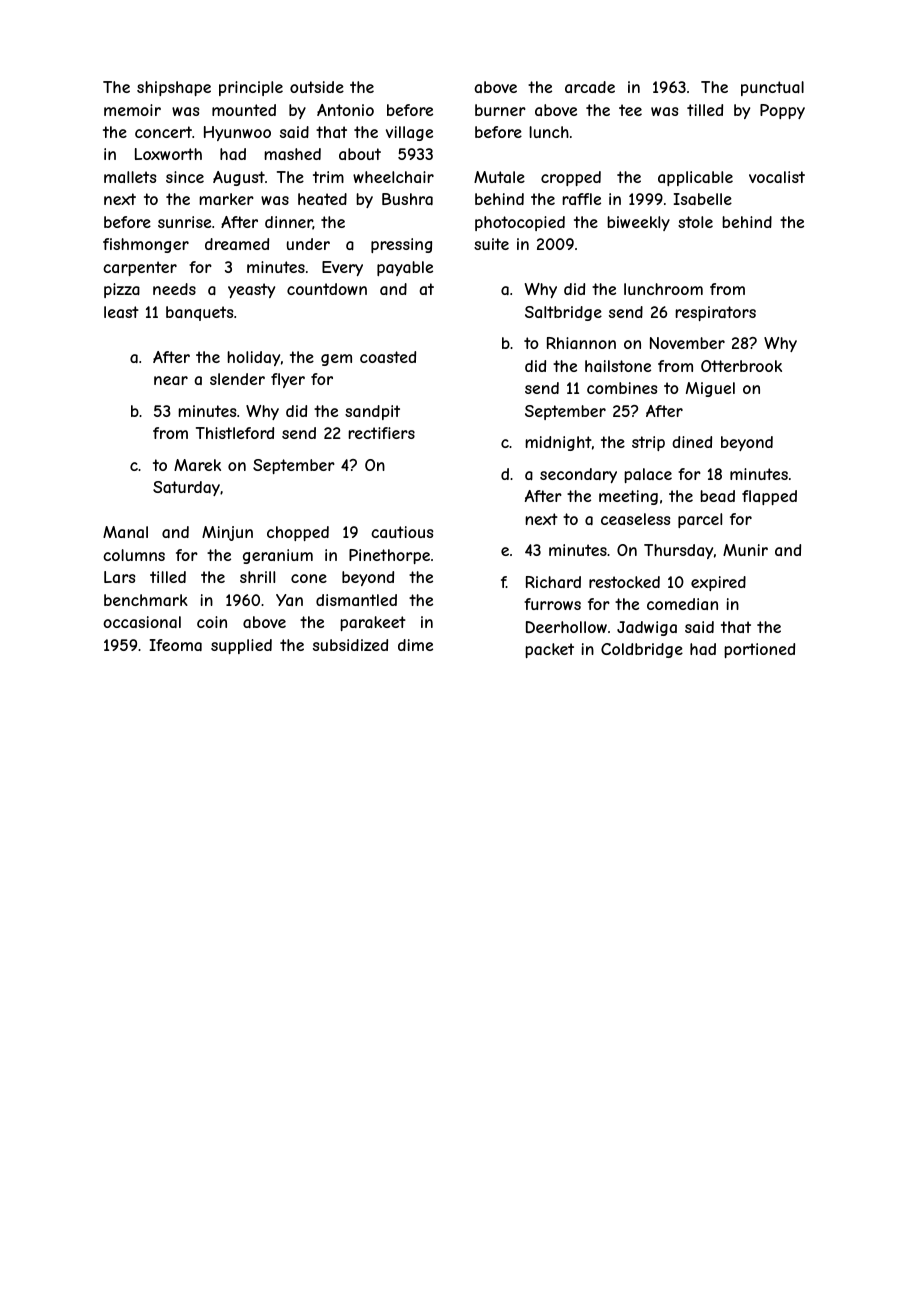 The height and width of the screenshot is (1316, 908). Describe the element at coordinates (174, 88) in the screenshot. I see `shipshape` at that location.
